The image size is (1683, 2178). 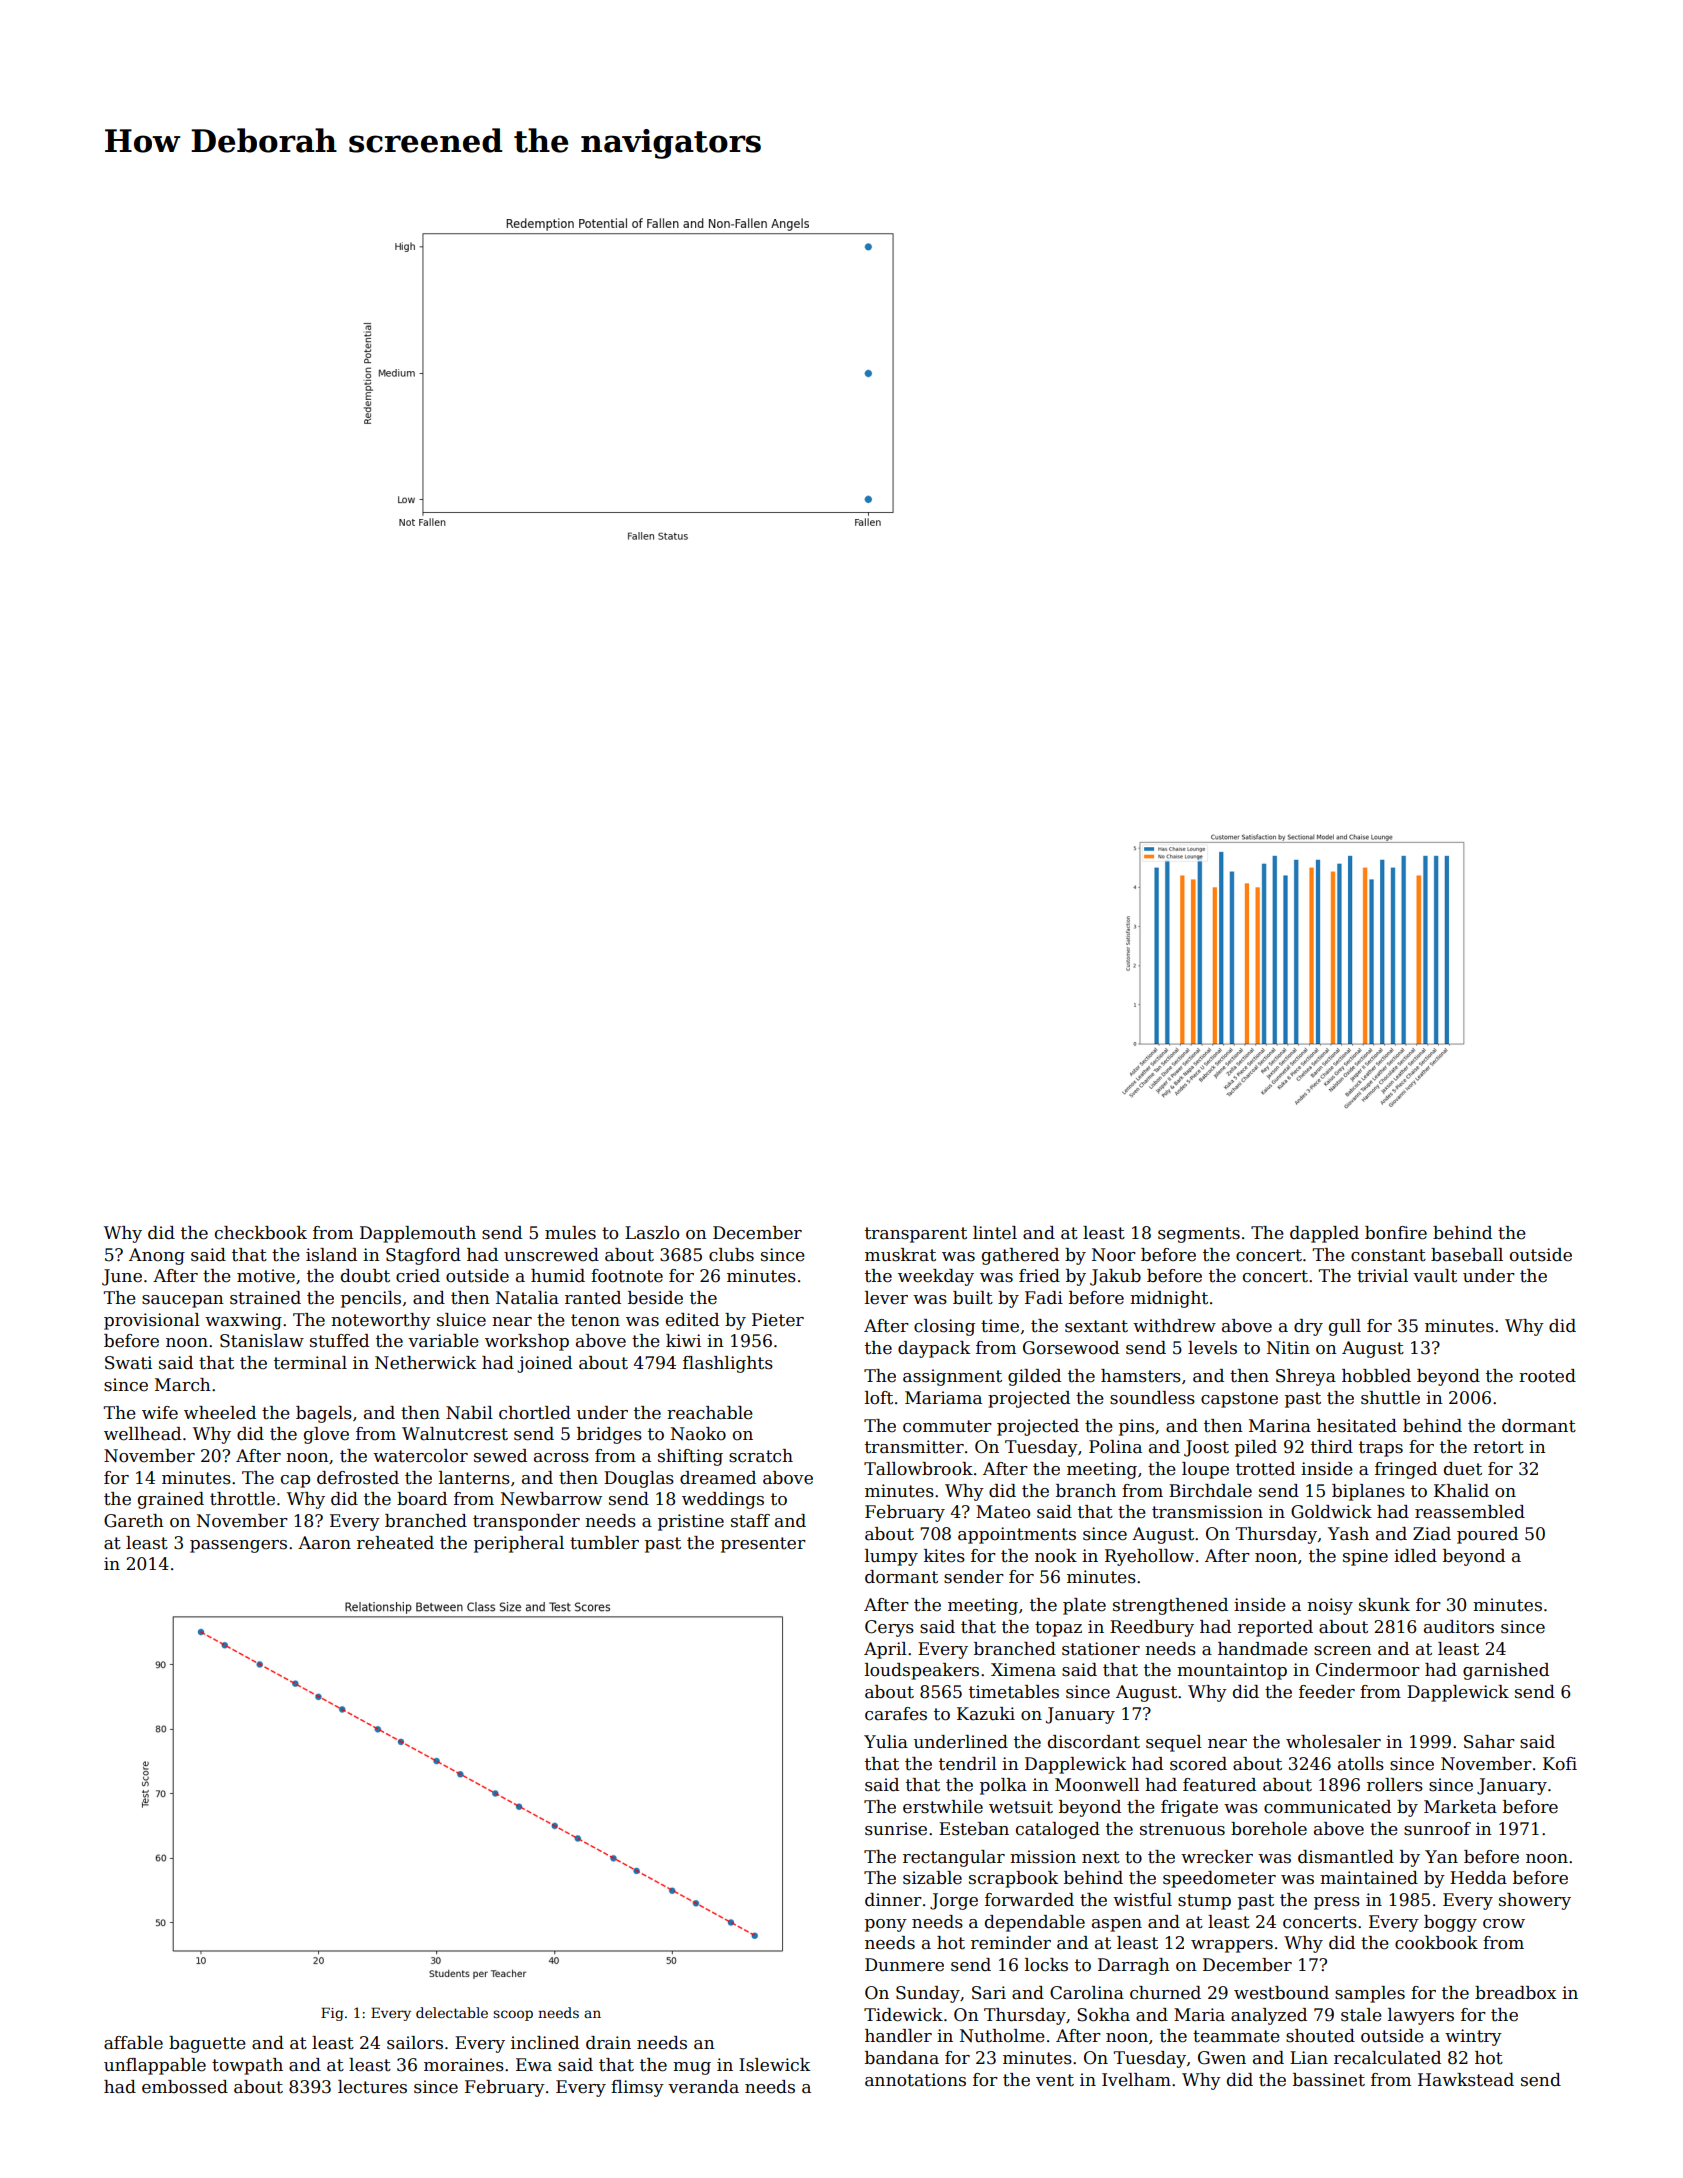 I want to click on Yulia, so click(x=886, y=1742).
